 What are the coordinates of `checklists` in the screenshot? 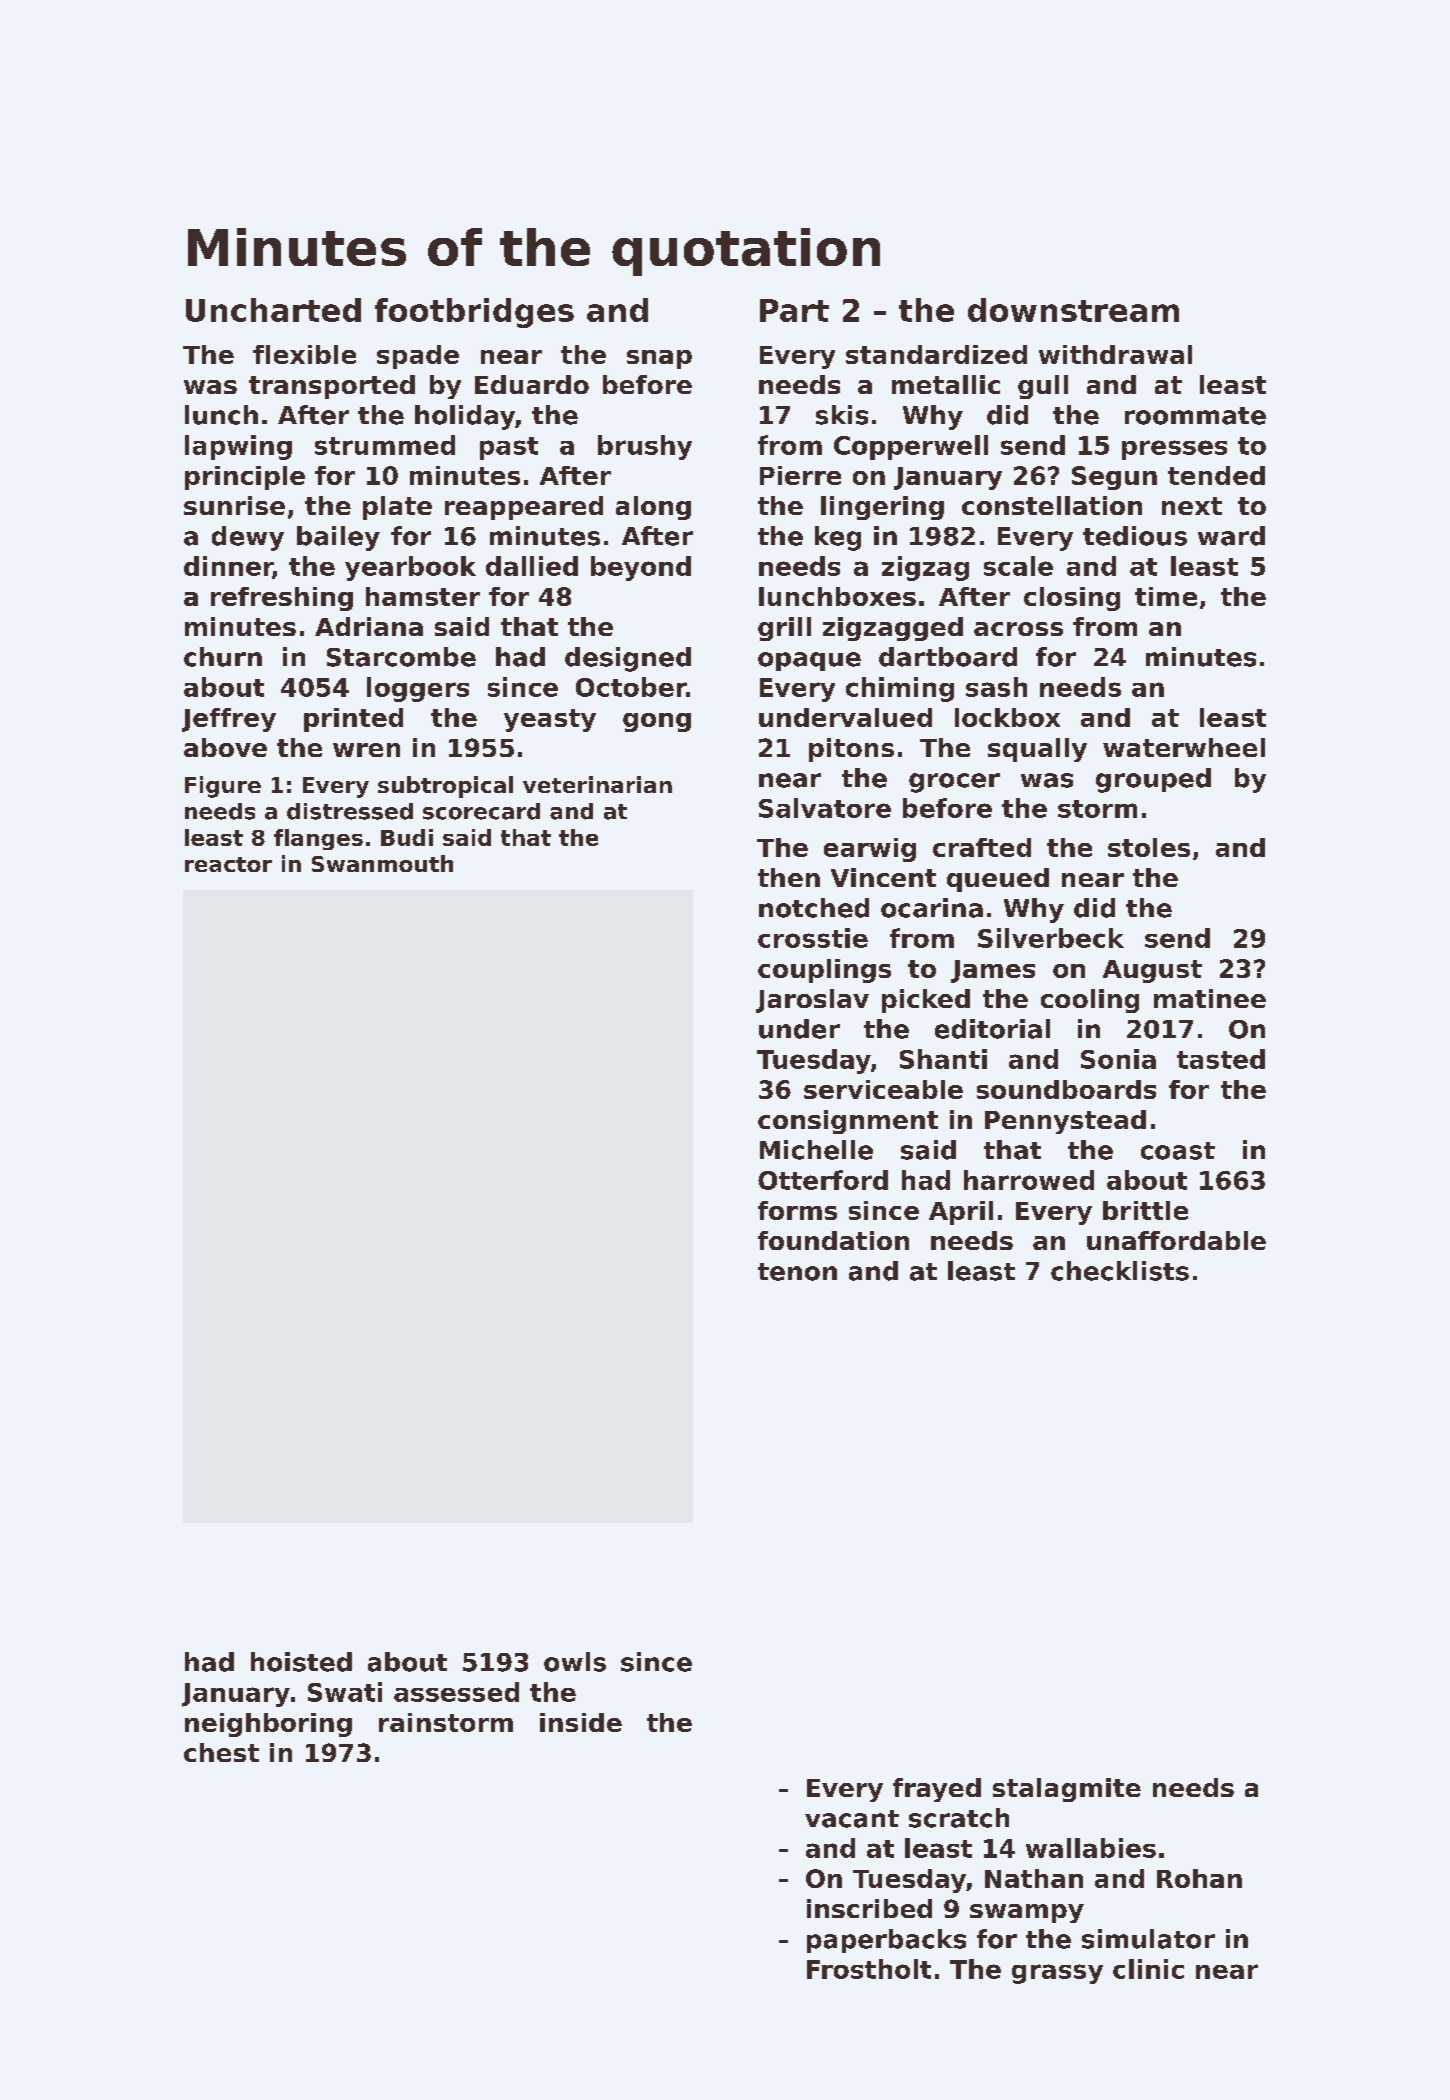 It's located at (1120, 1271).
